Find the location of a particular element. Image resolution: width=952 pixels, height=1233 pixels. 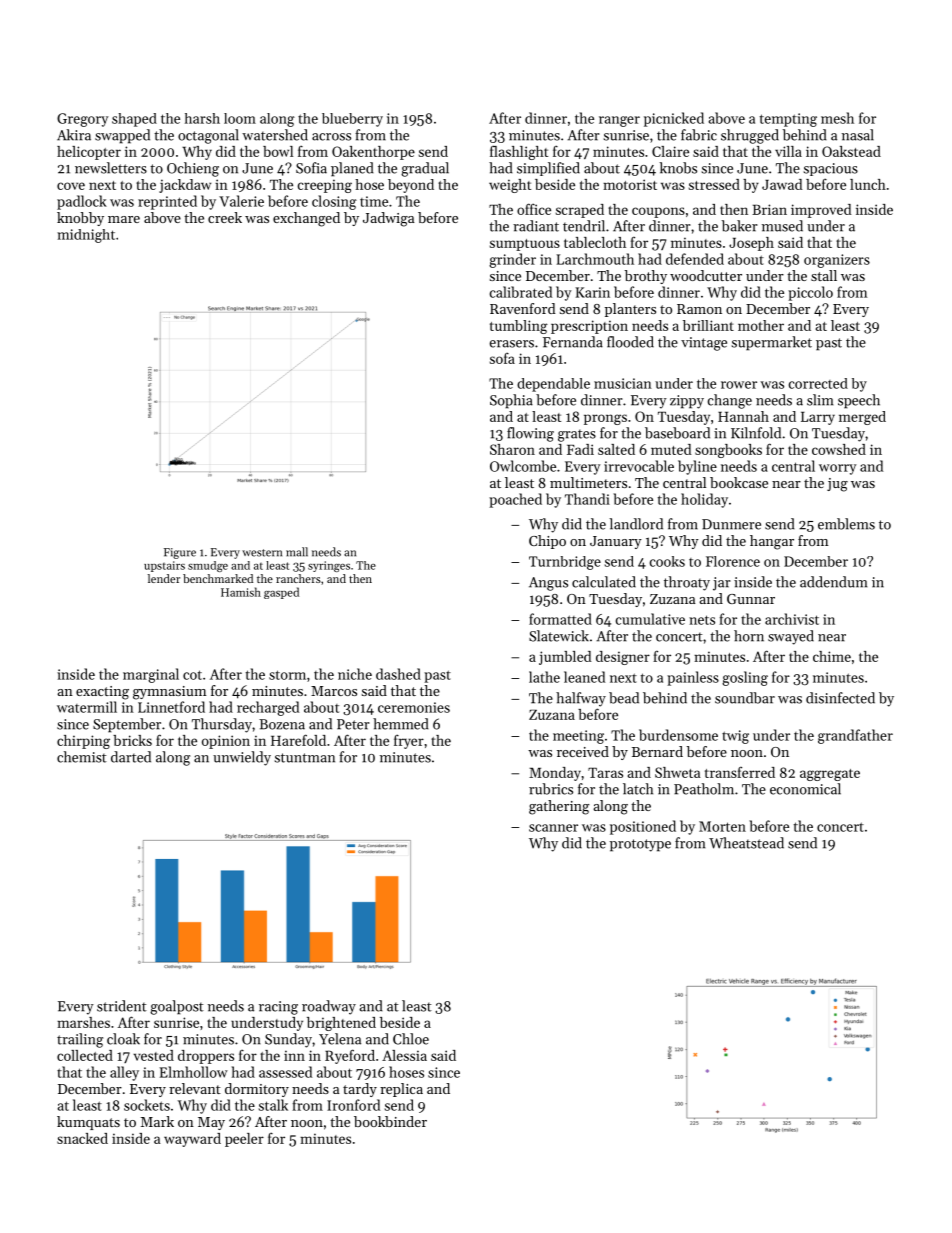

Oakenthorpe is located at coordinates (373, 153).
